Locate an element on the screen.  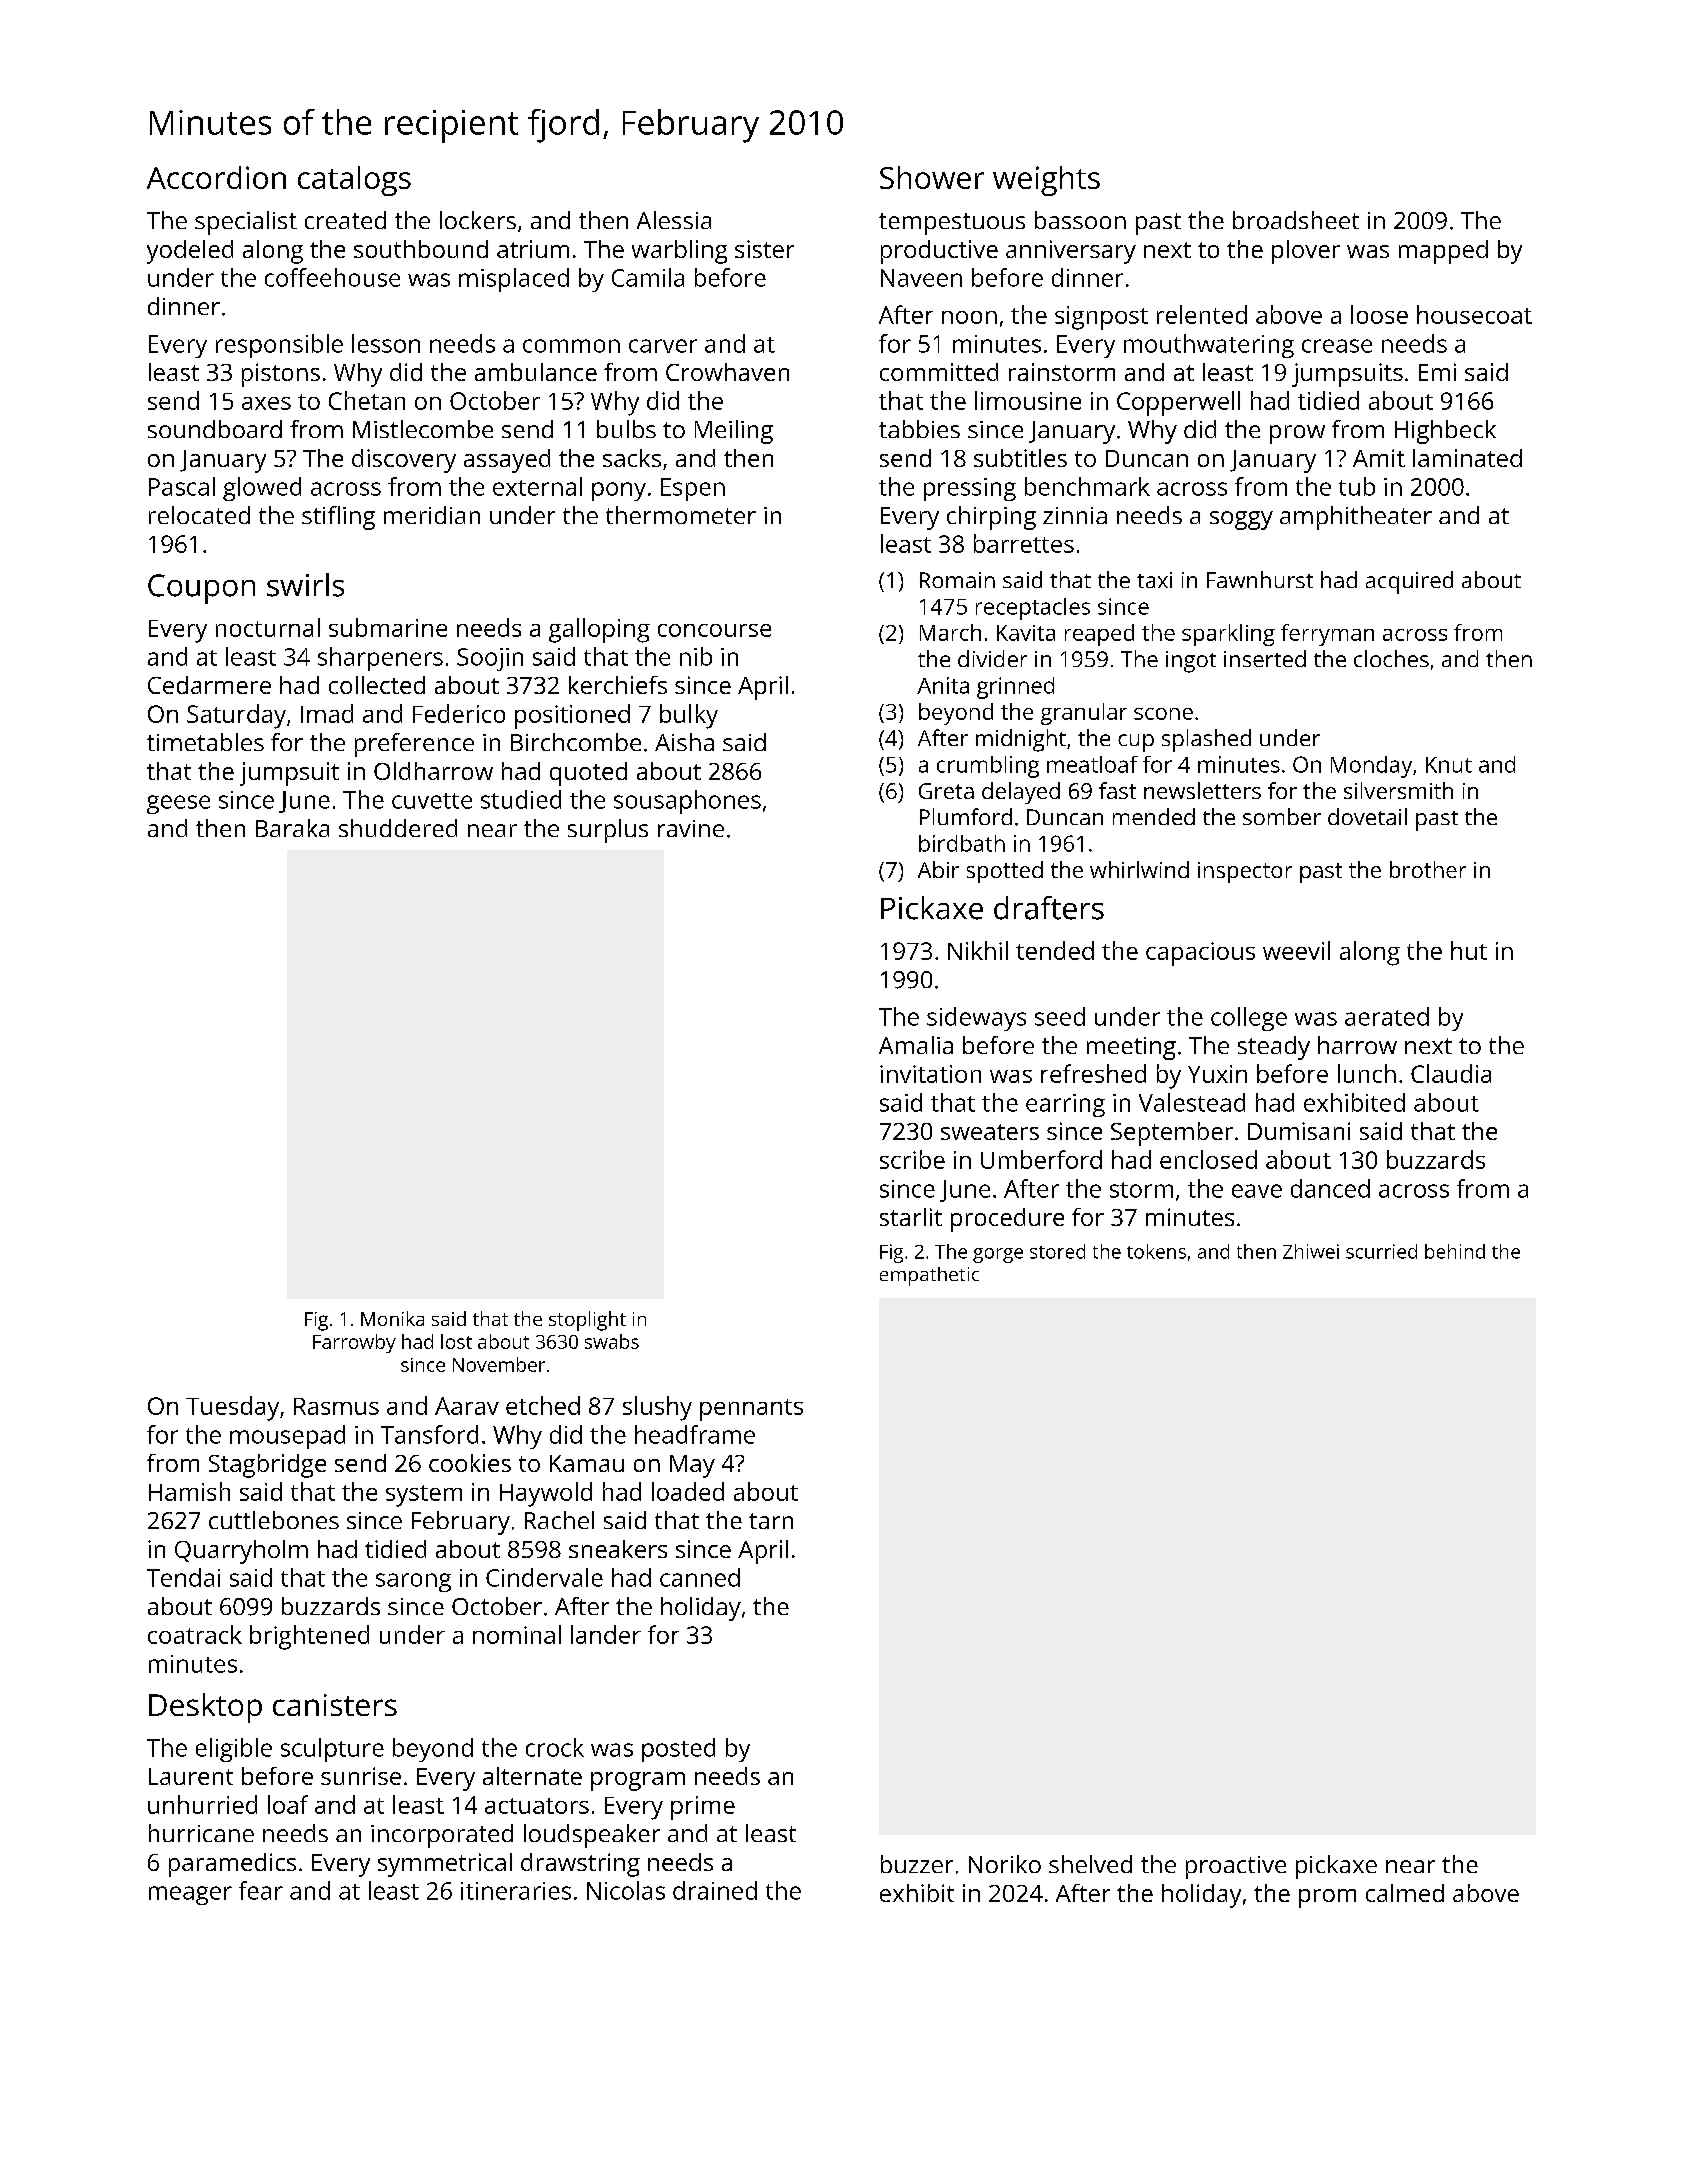
yodeled is located at coordinates (190, 252).
